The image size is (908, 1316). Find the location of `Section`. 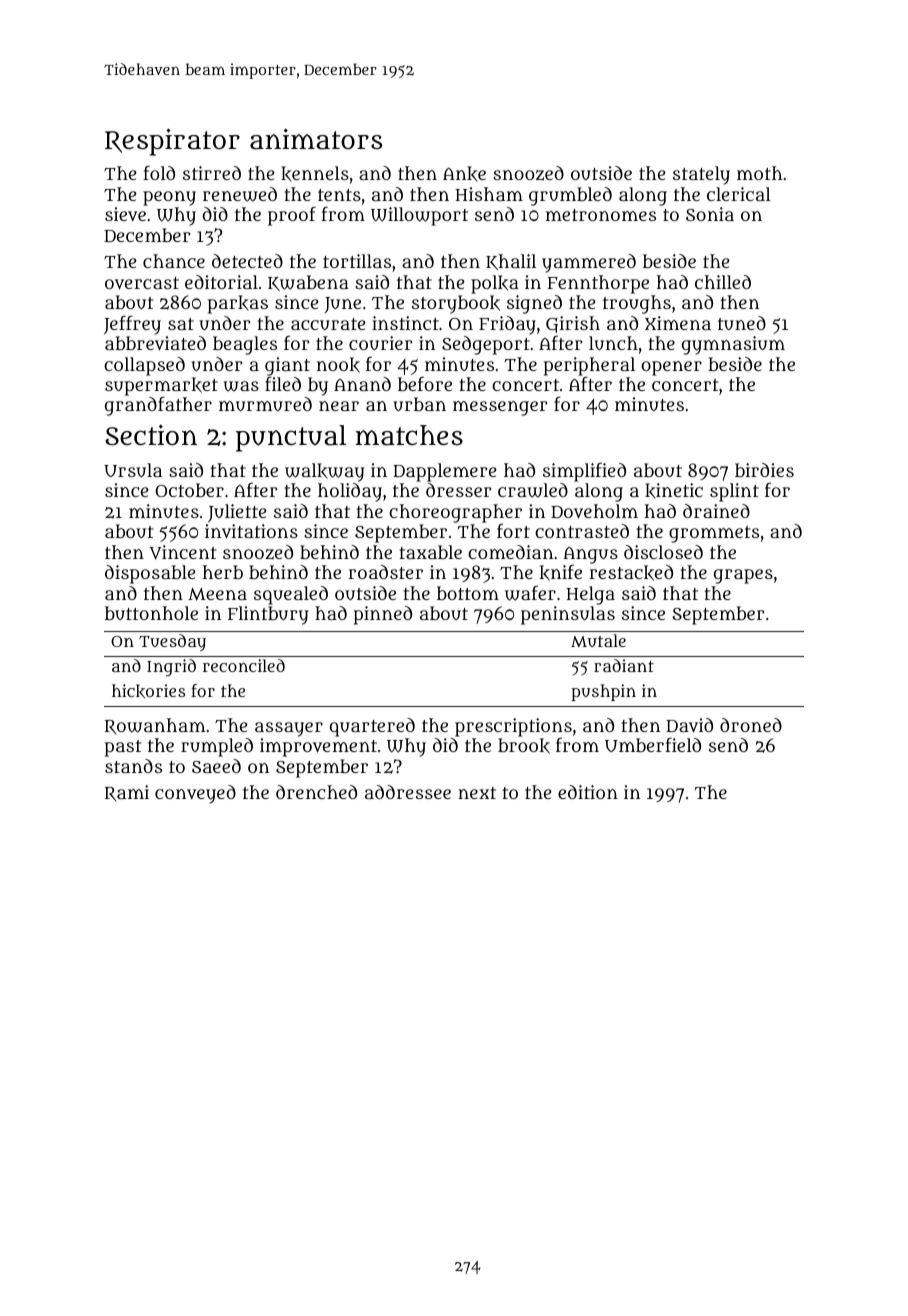

Section is located at coordinates (151, 435).
